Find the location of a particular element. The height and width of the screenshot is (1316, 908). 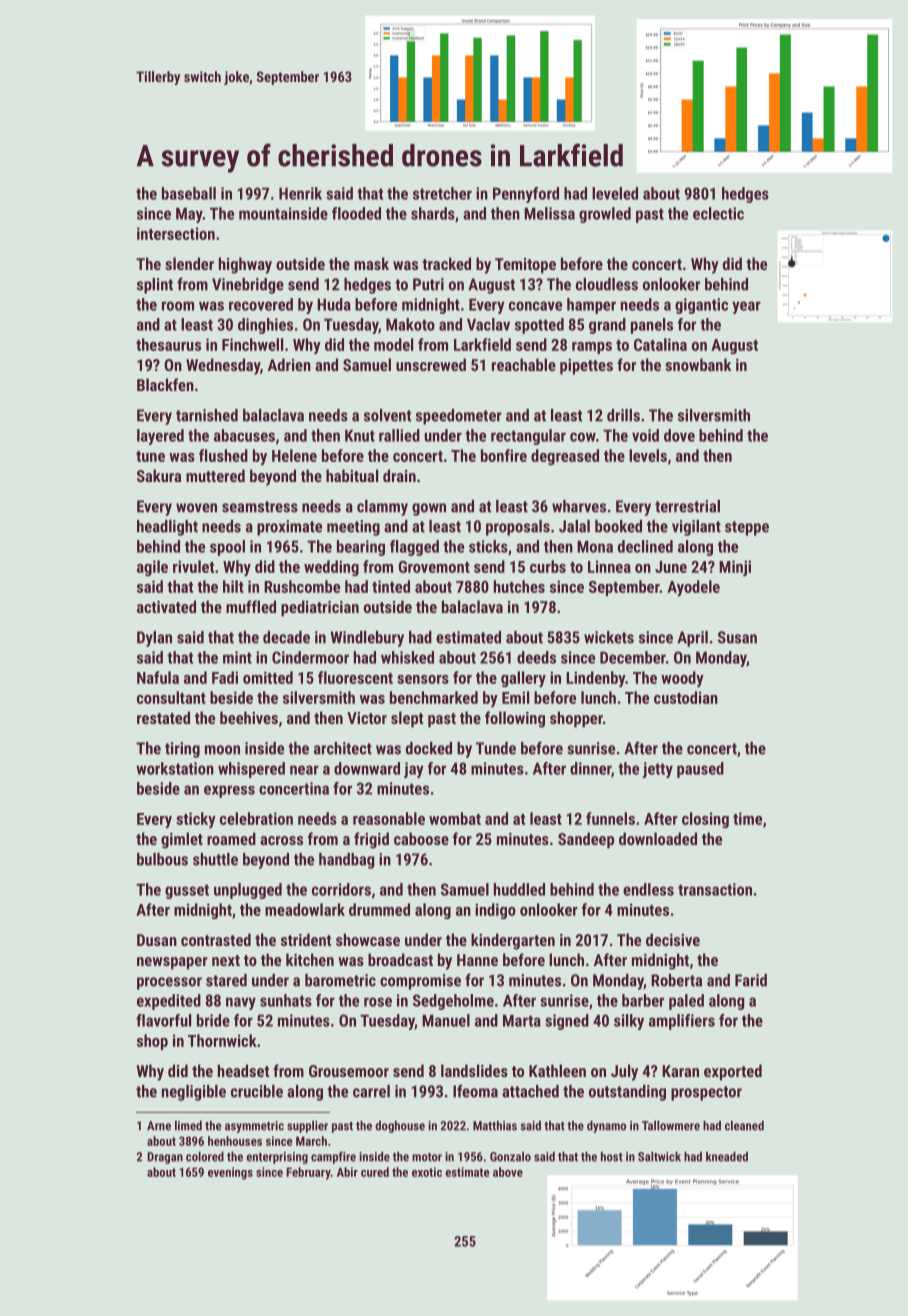

whisked is located at coordinates (407, 657).
